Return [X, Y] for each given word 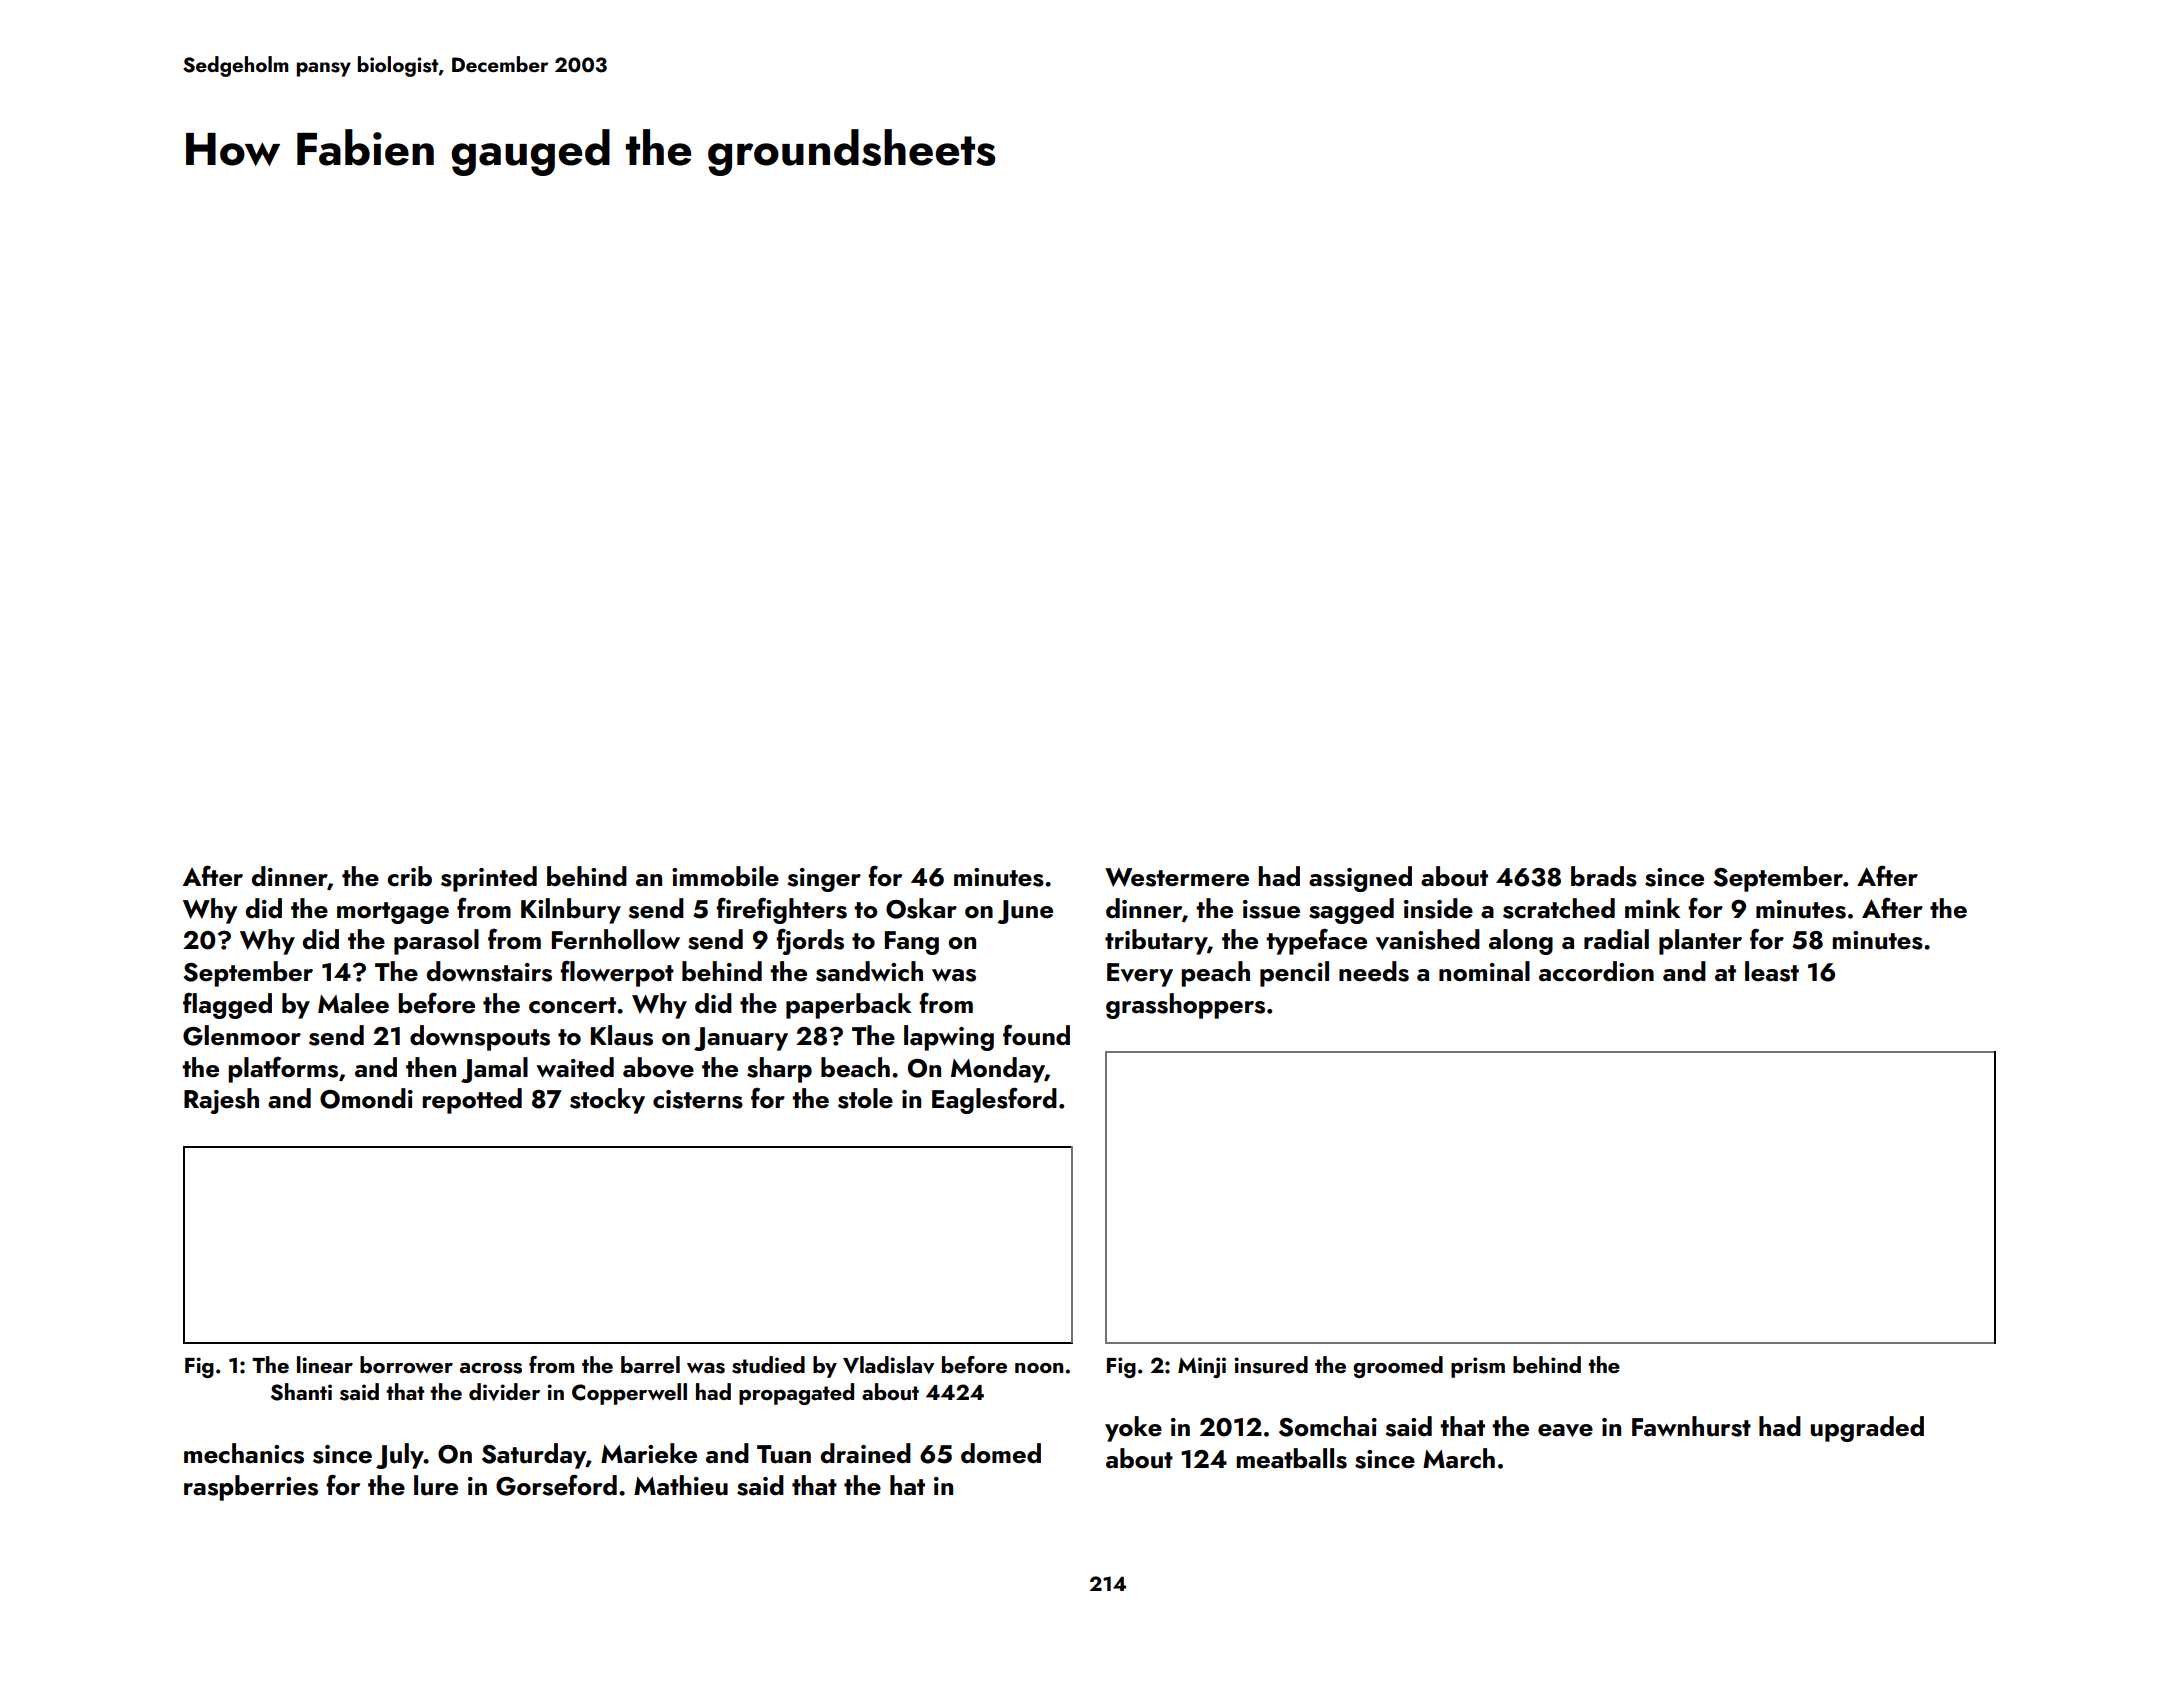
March [1459, 1458]
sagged [1351, 911]
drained [865, 1453]
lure [436, 1485]
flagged [227, 1006]
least [1772, 971]
